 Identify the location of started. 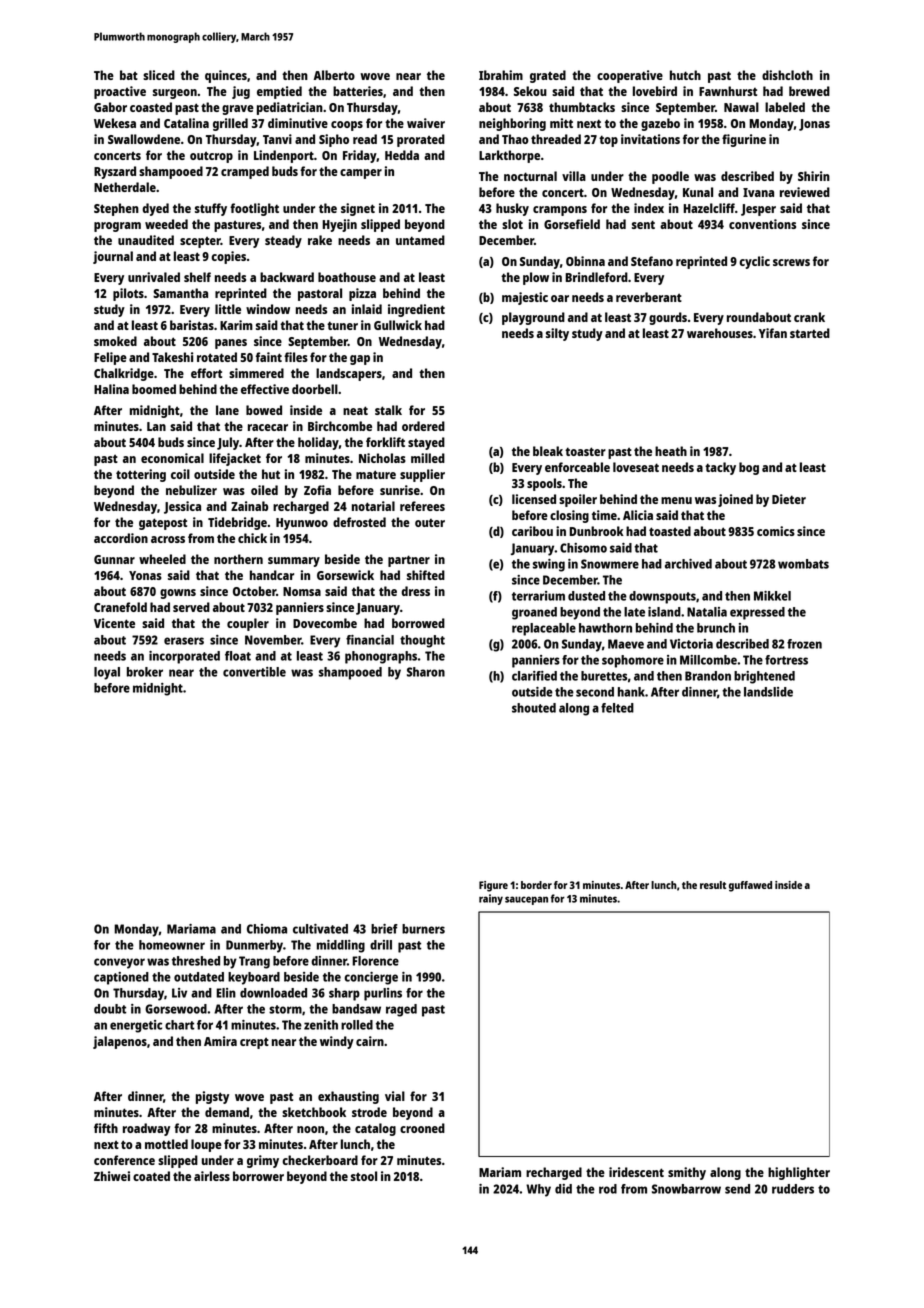
(810, 333).
